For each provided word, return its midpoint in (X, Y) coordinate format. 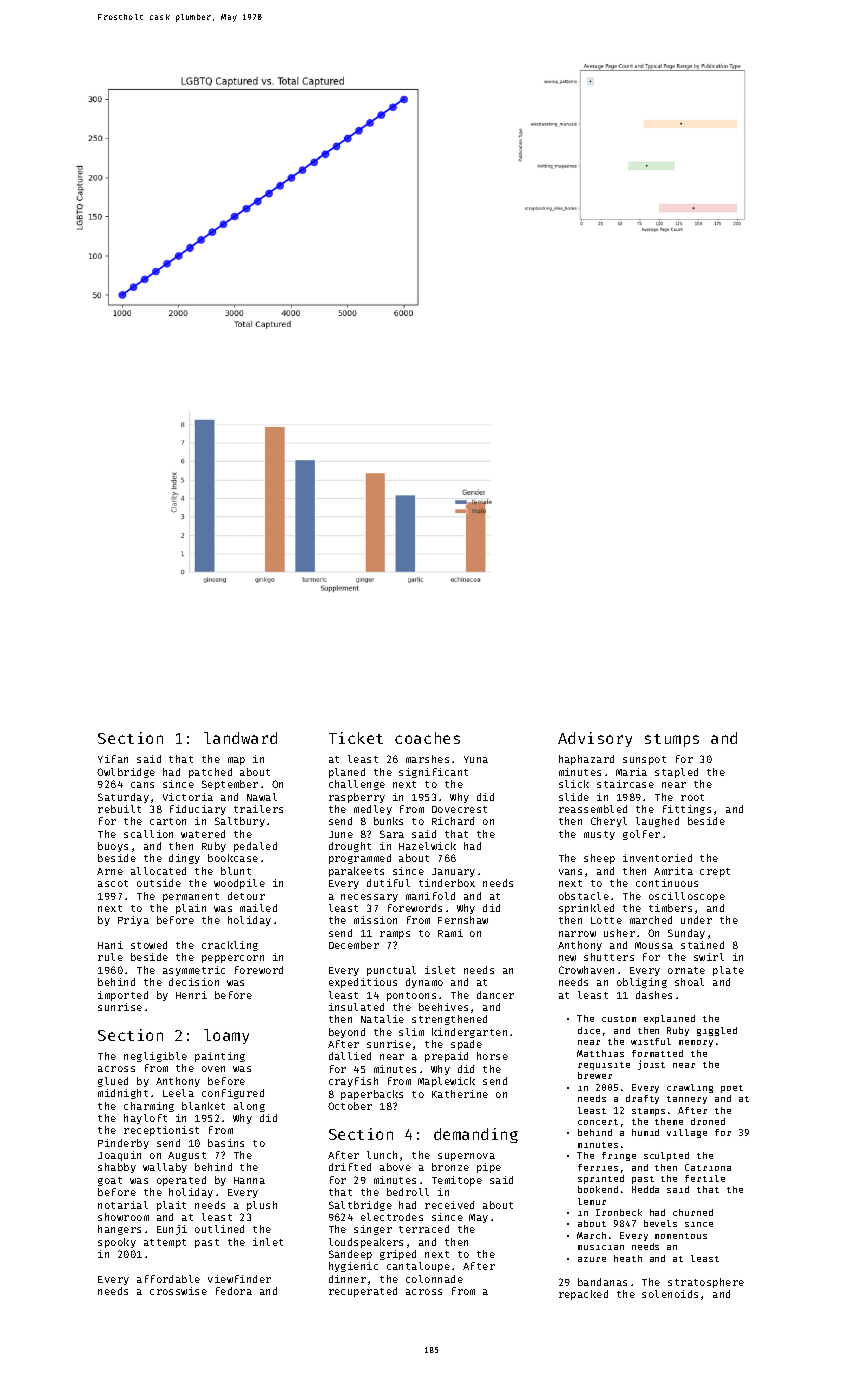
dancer (495, 995)
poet (732, 1089)
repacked (583, 1295)
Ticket (356, 738)
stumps (672, 740)
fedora (234, 1291)
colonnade (434, 1279)
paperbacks (372, 1095)
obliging (642, 983)
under (696, 920)
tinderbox (447, 883)
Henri (191, 995)
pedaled (255, 847)
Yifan (113, 759)
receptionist (161, 1131)
